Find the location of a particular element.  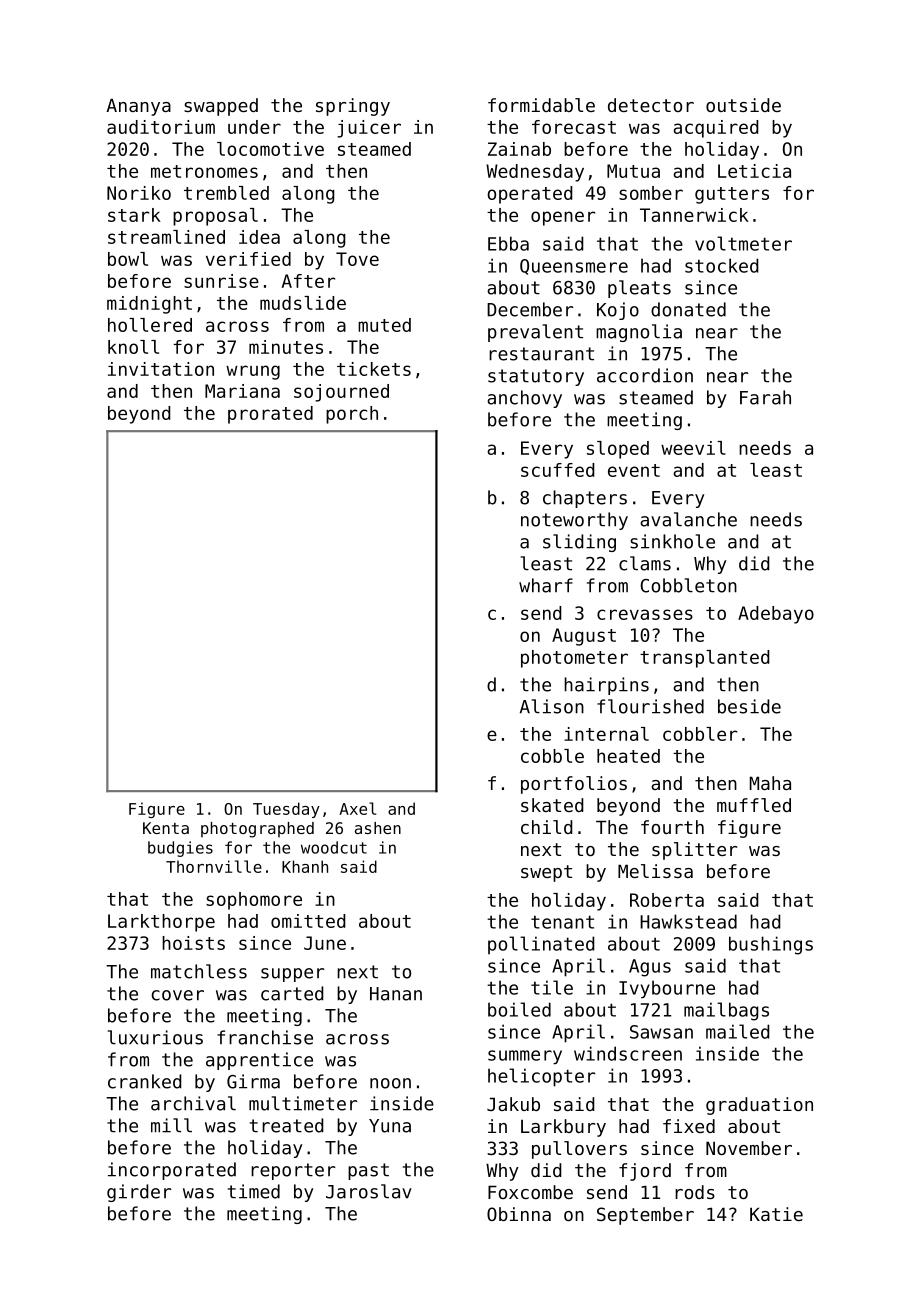

Farah is located at coordinates (765, 397).
